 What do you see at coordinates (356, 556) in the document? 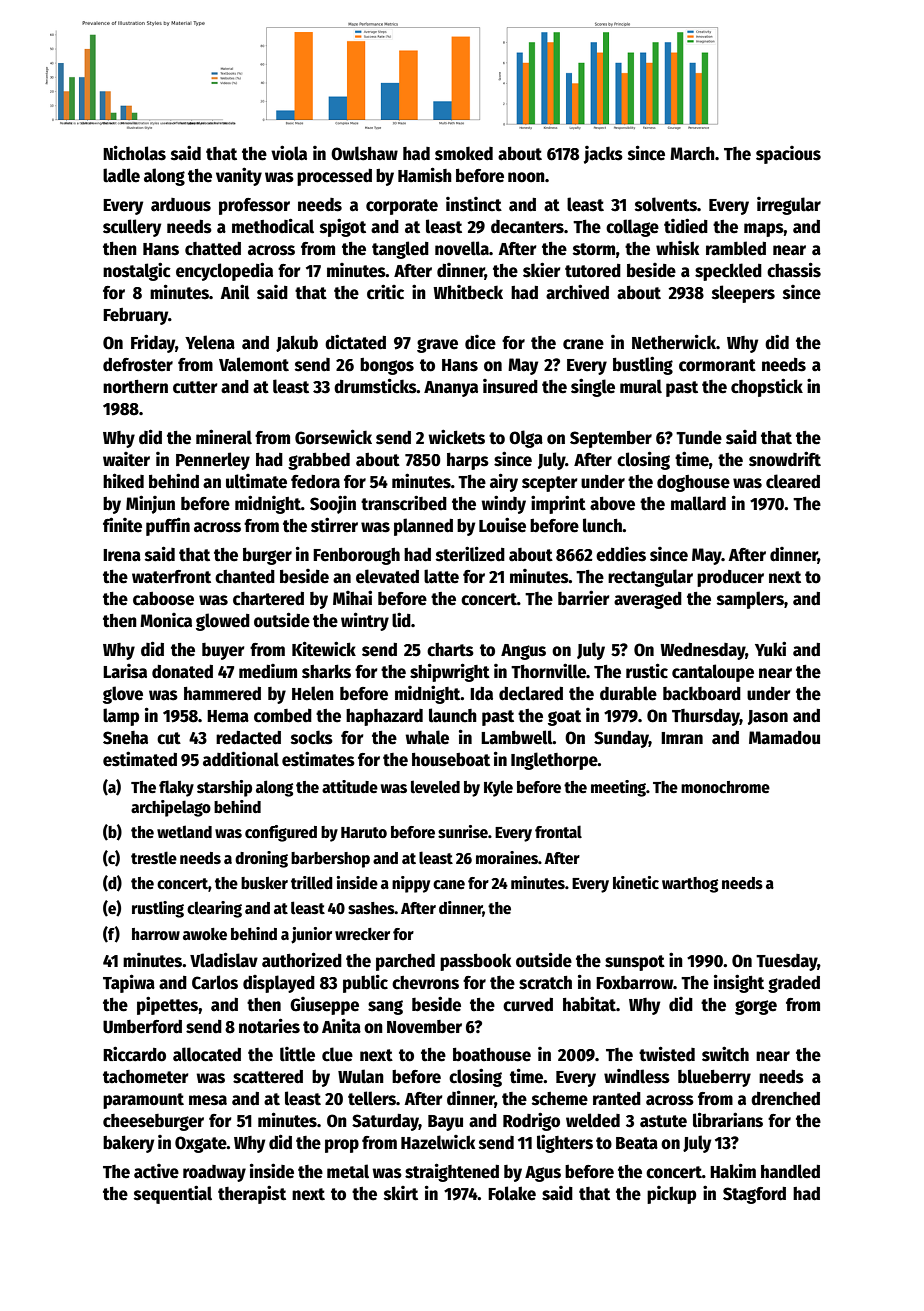
I see `Fenborough` at bounding box center [356, 556].
